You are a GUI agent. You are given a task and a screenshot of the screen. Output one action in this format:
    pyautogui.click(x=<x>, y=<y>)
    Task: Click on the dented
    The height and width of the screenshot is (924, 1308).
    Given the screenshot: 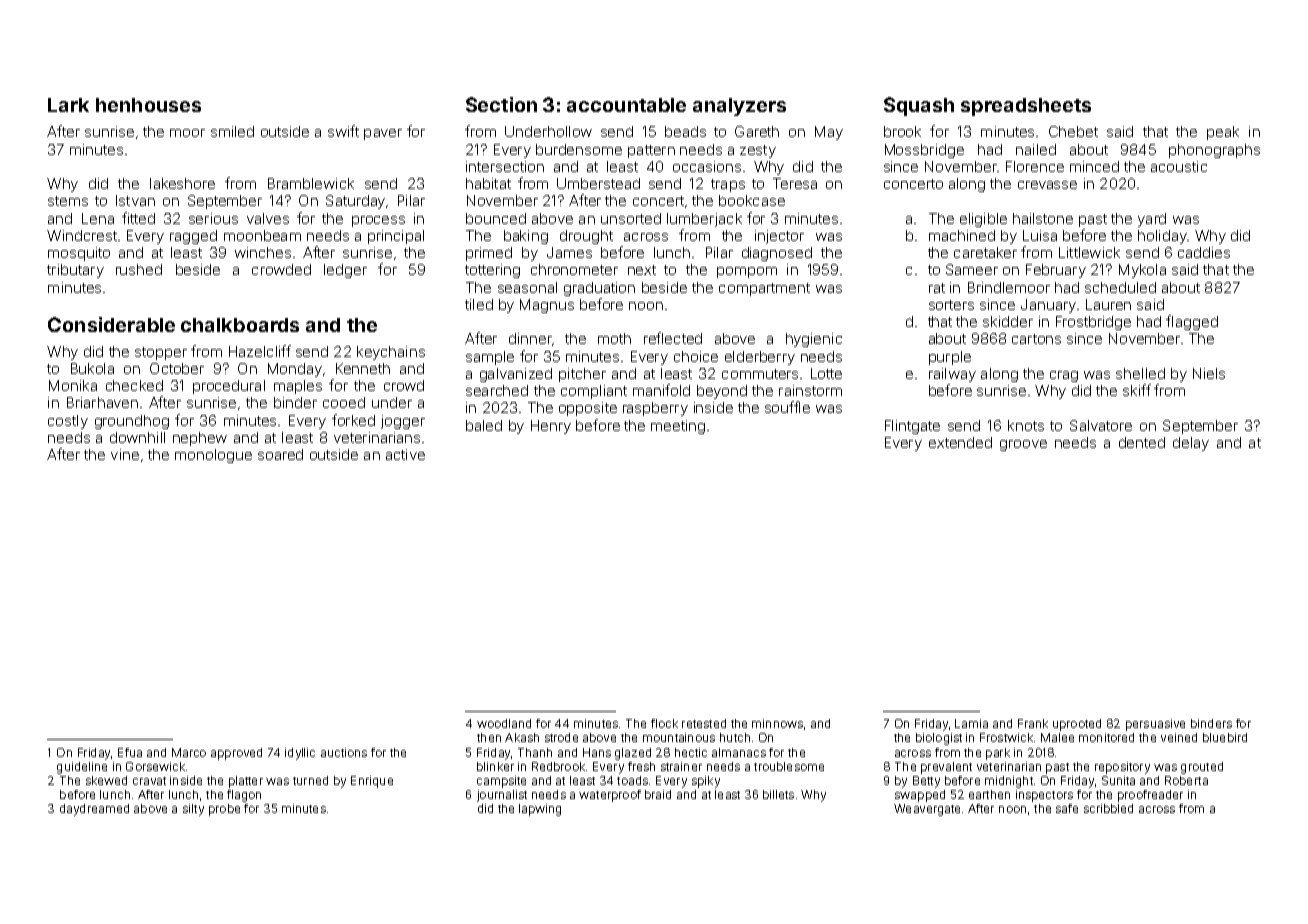 What is the action you would take?
    pyautogui.click(x=1142, y=442)
